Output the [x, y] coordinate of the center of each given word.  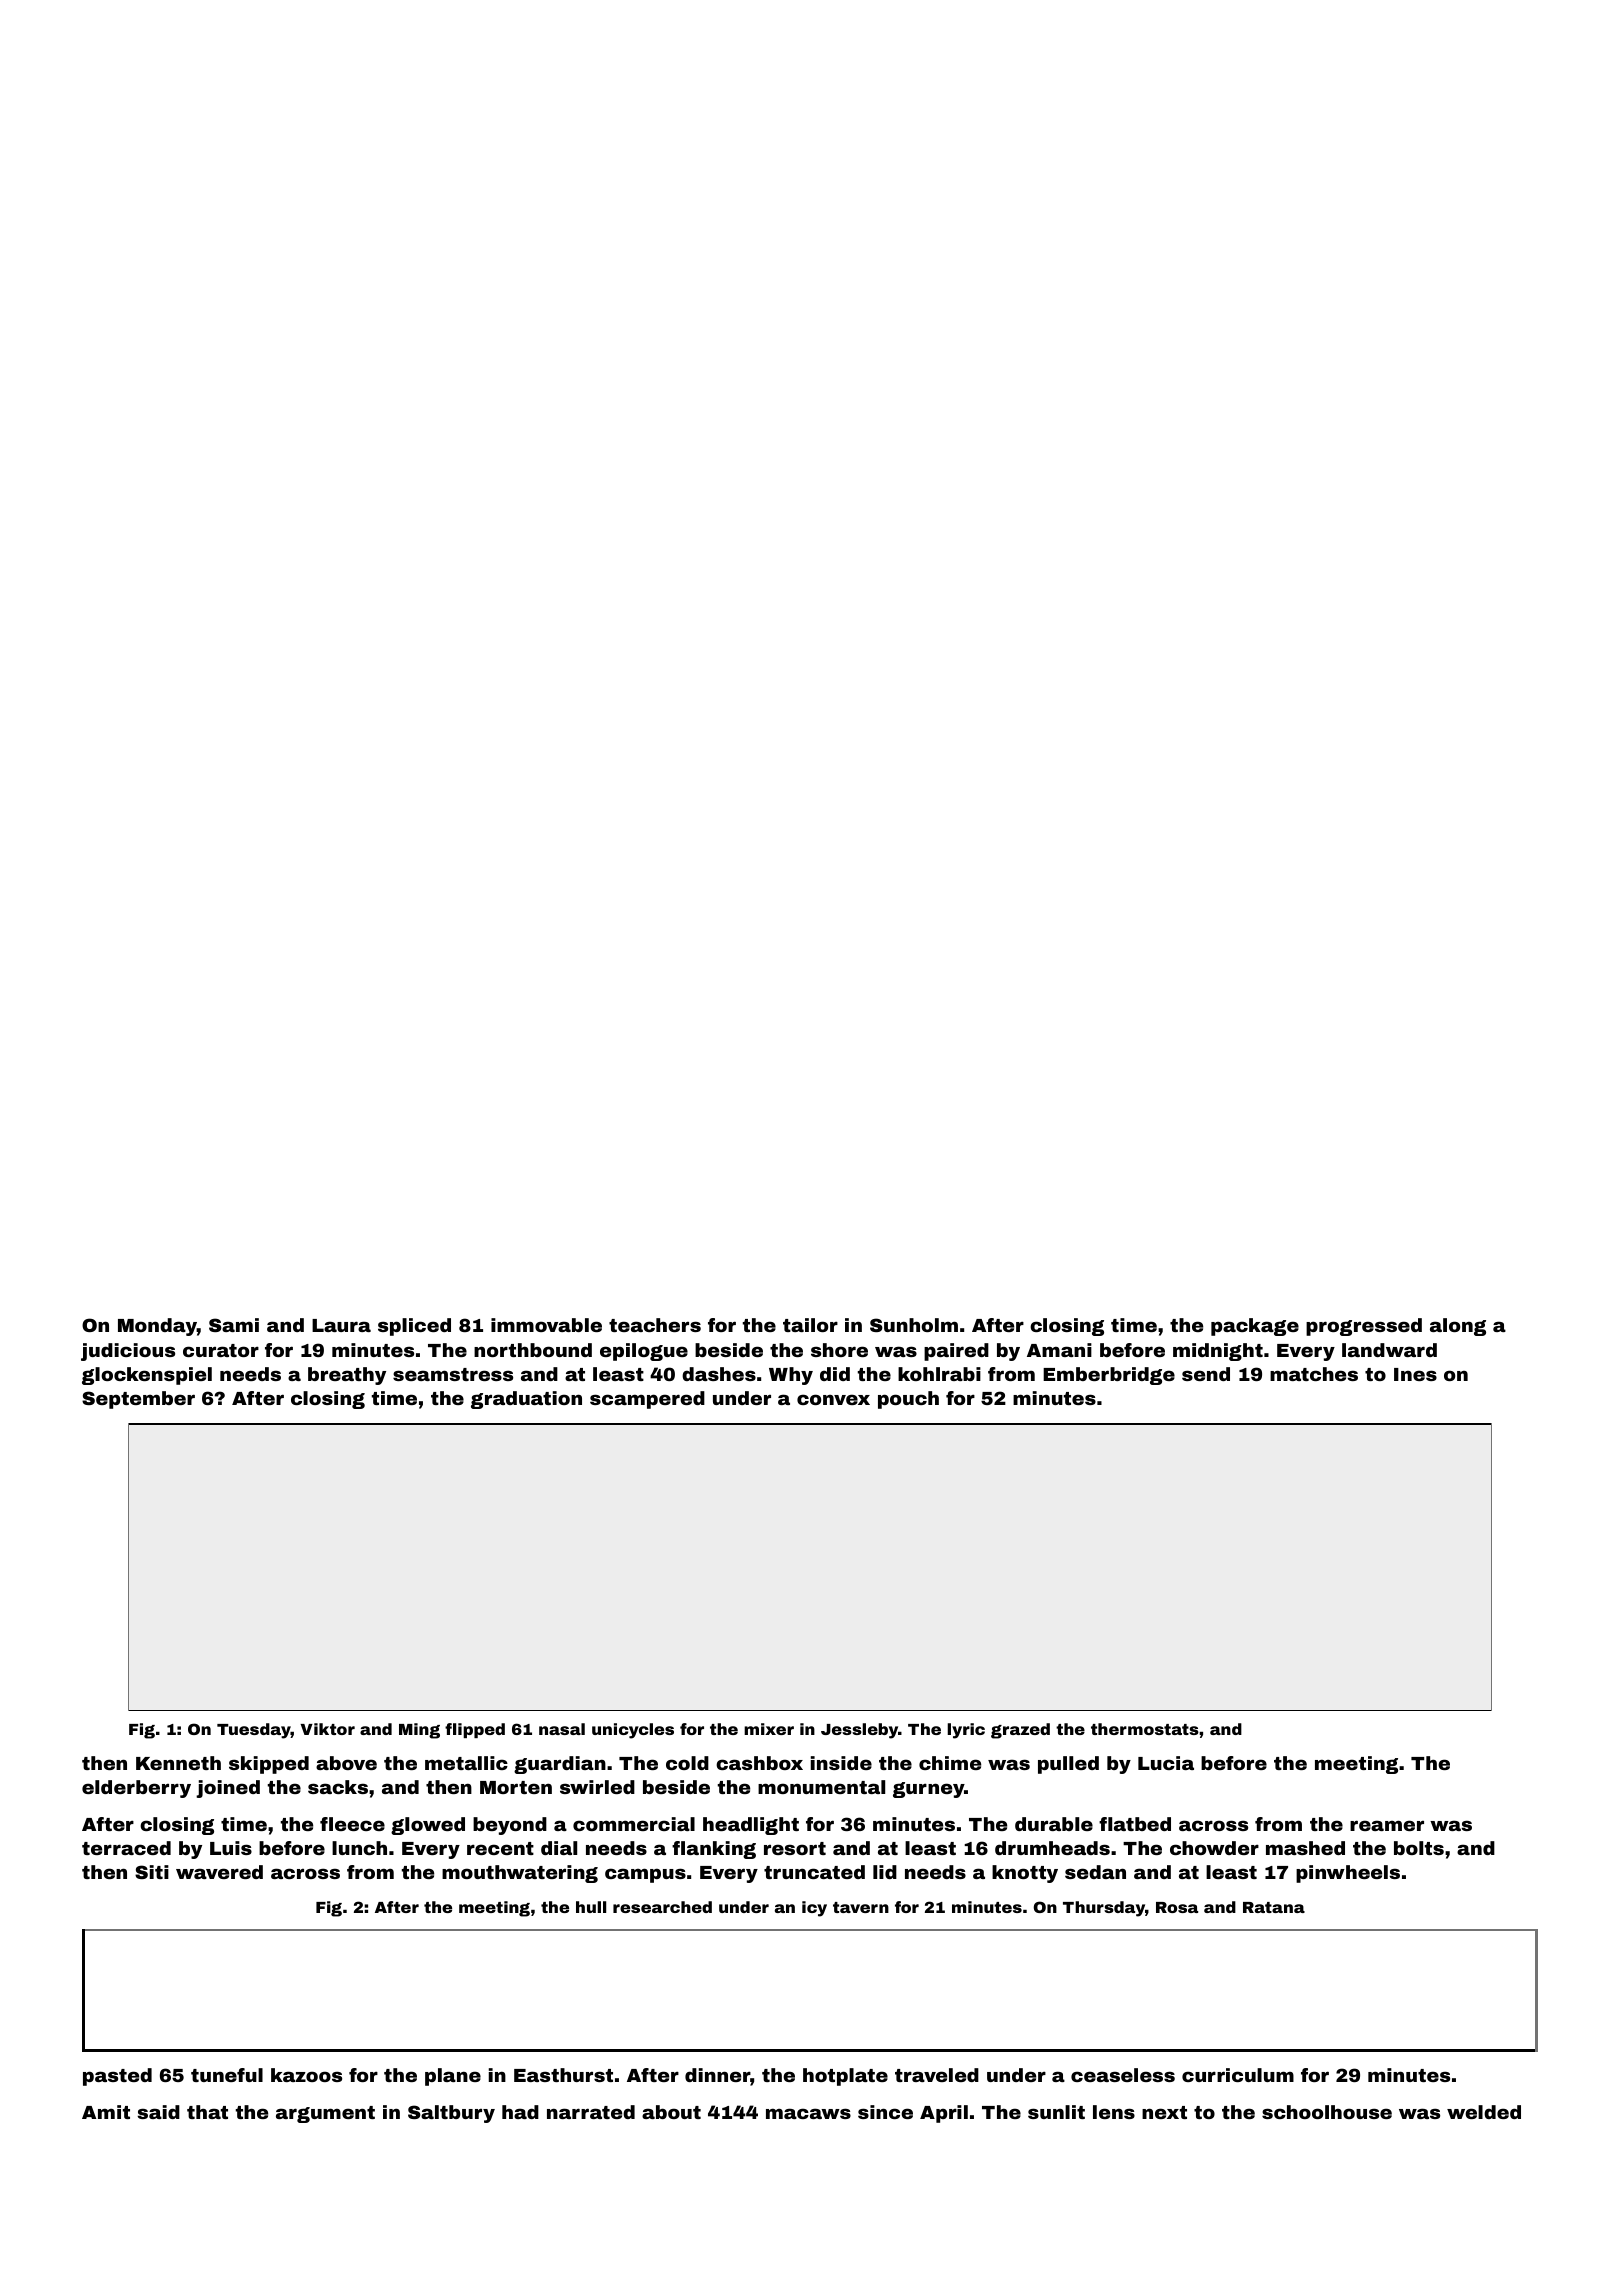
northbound [533, 1350]
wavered [219, 1872]
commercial [634, 1824]
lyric [966, 1731]
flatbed [1135, 1824]
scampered [647, 1400]
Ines [1415, 1374]
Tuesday [254, 1731]
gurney [928, 1790]
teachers [655, 1325]
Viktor [327, 1729]
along [1458, 1327]
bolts [1419, 1848]
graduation [526, 1400]
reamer [1387, 1825]
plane [453, 2077]
